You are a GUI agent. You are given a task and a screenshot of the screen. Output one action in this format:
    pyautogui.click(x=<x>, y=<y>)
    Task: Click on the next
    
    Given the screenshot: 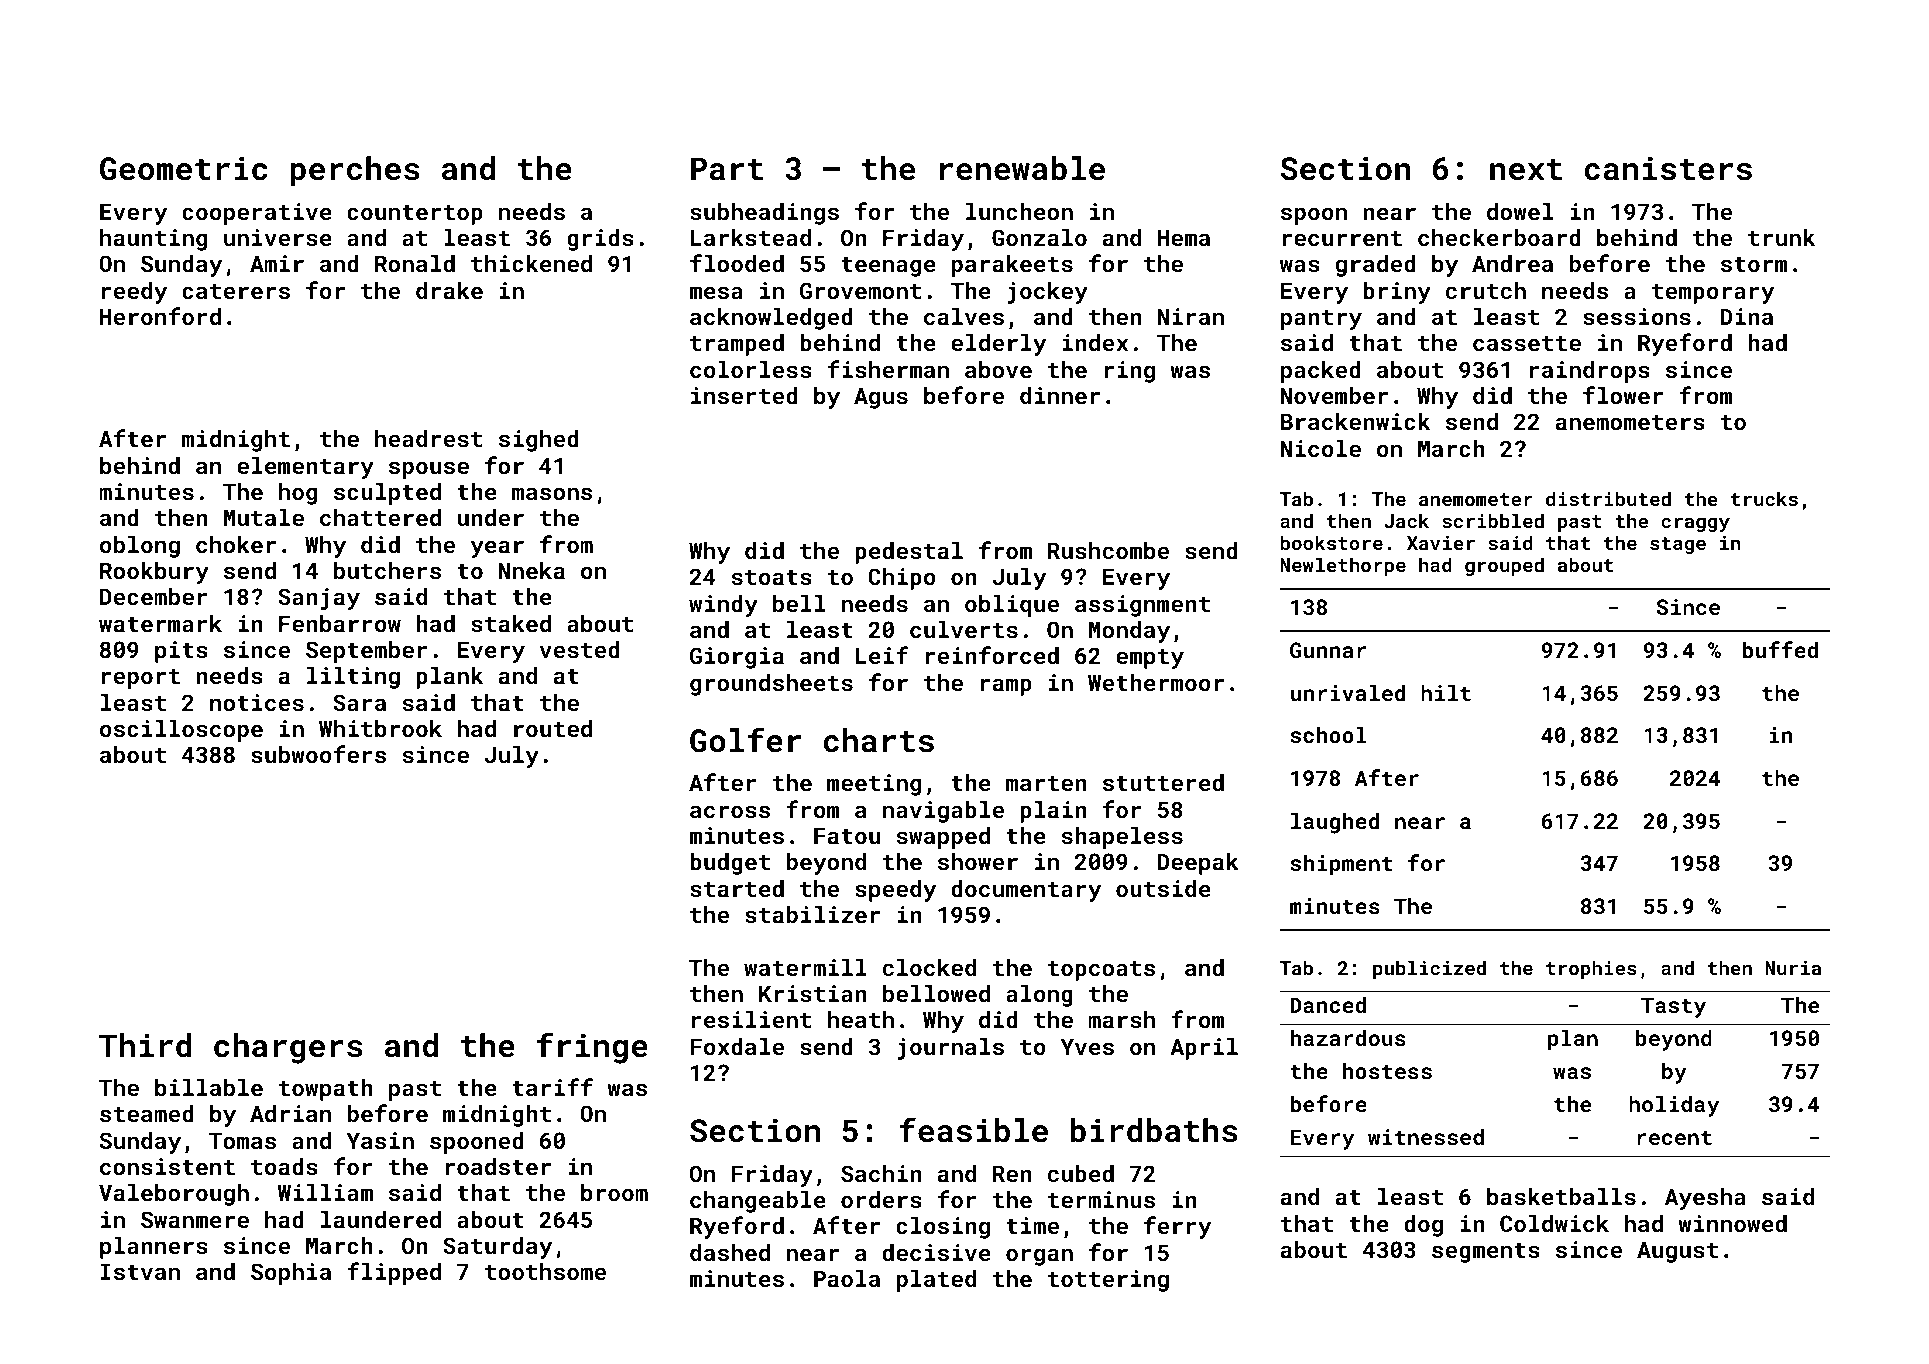 What is the action you would take?
    pyautogui.click(x=1526, y=170)
